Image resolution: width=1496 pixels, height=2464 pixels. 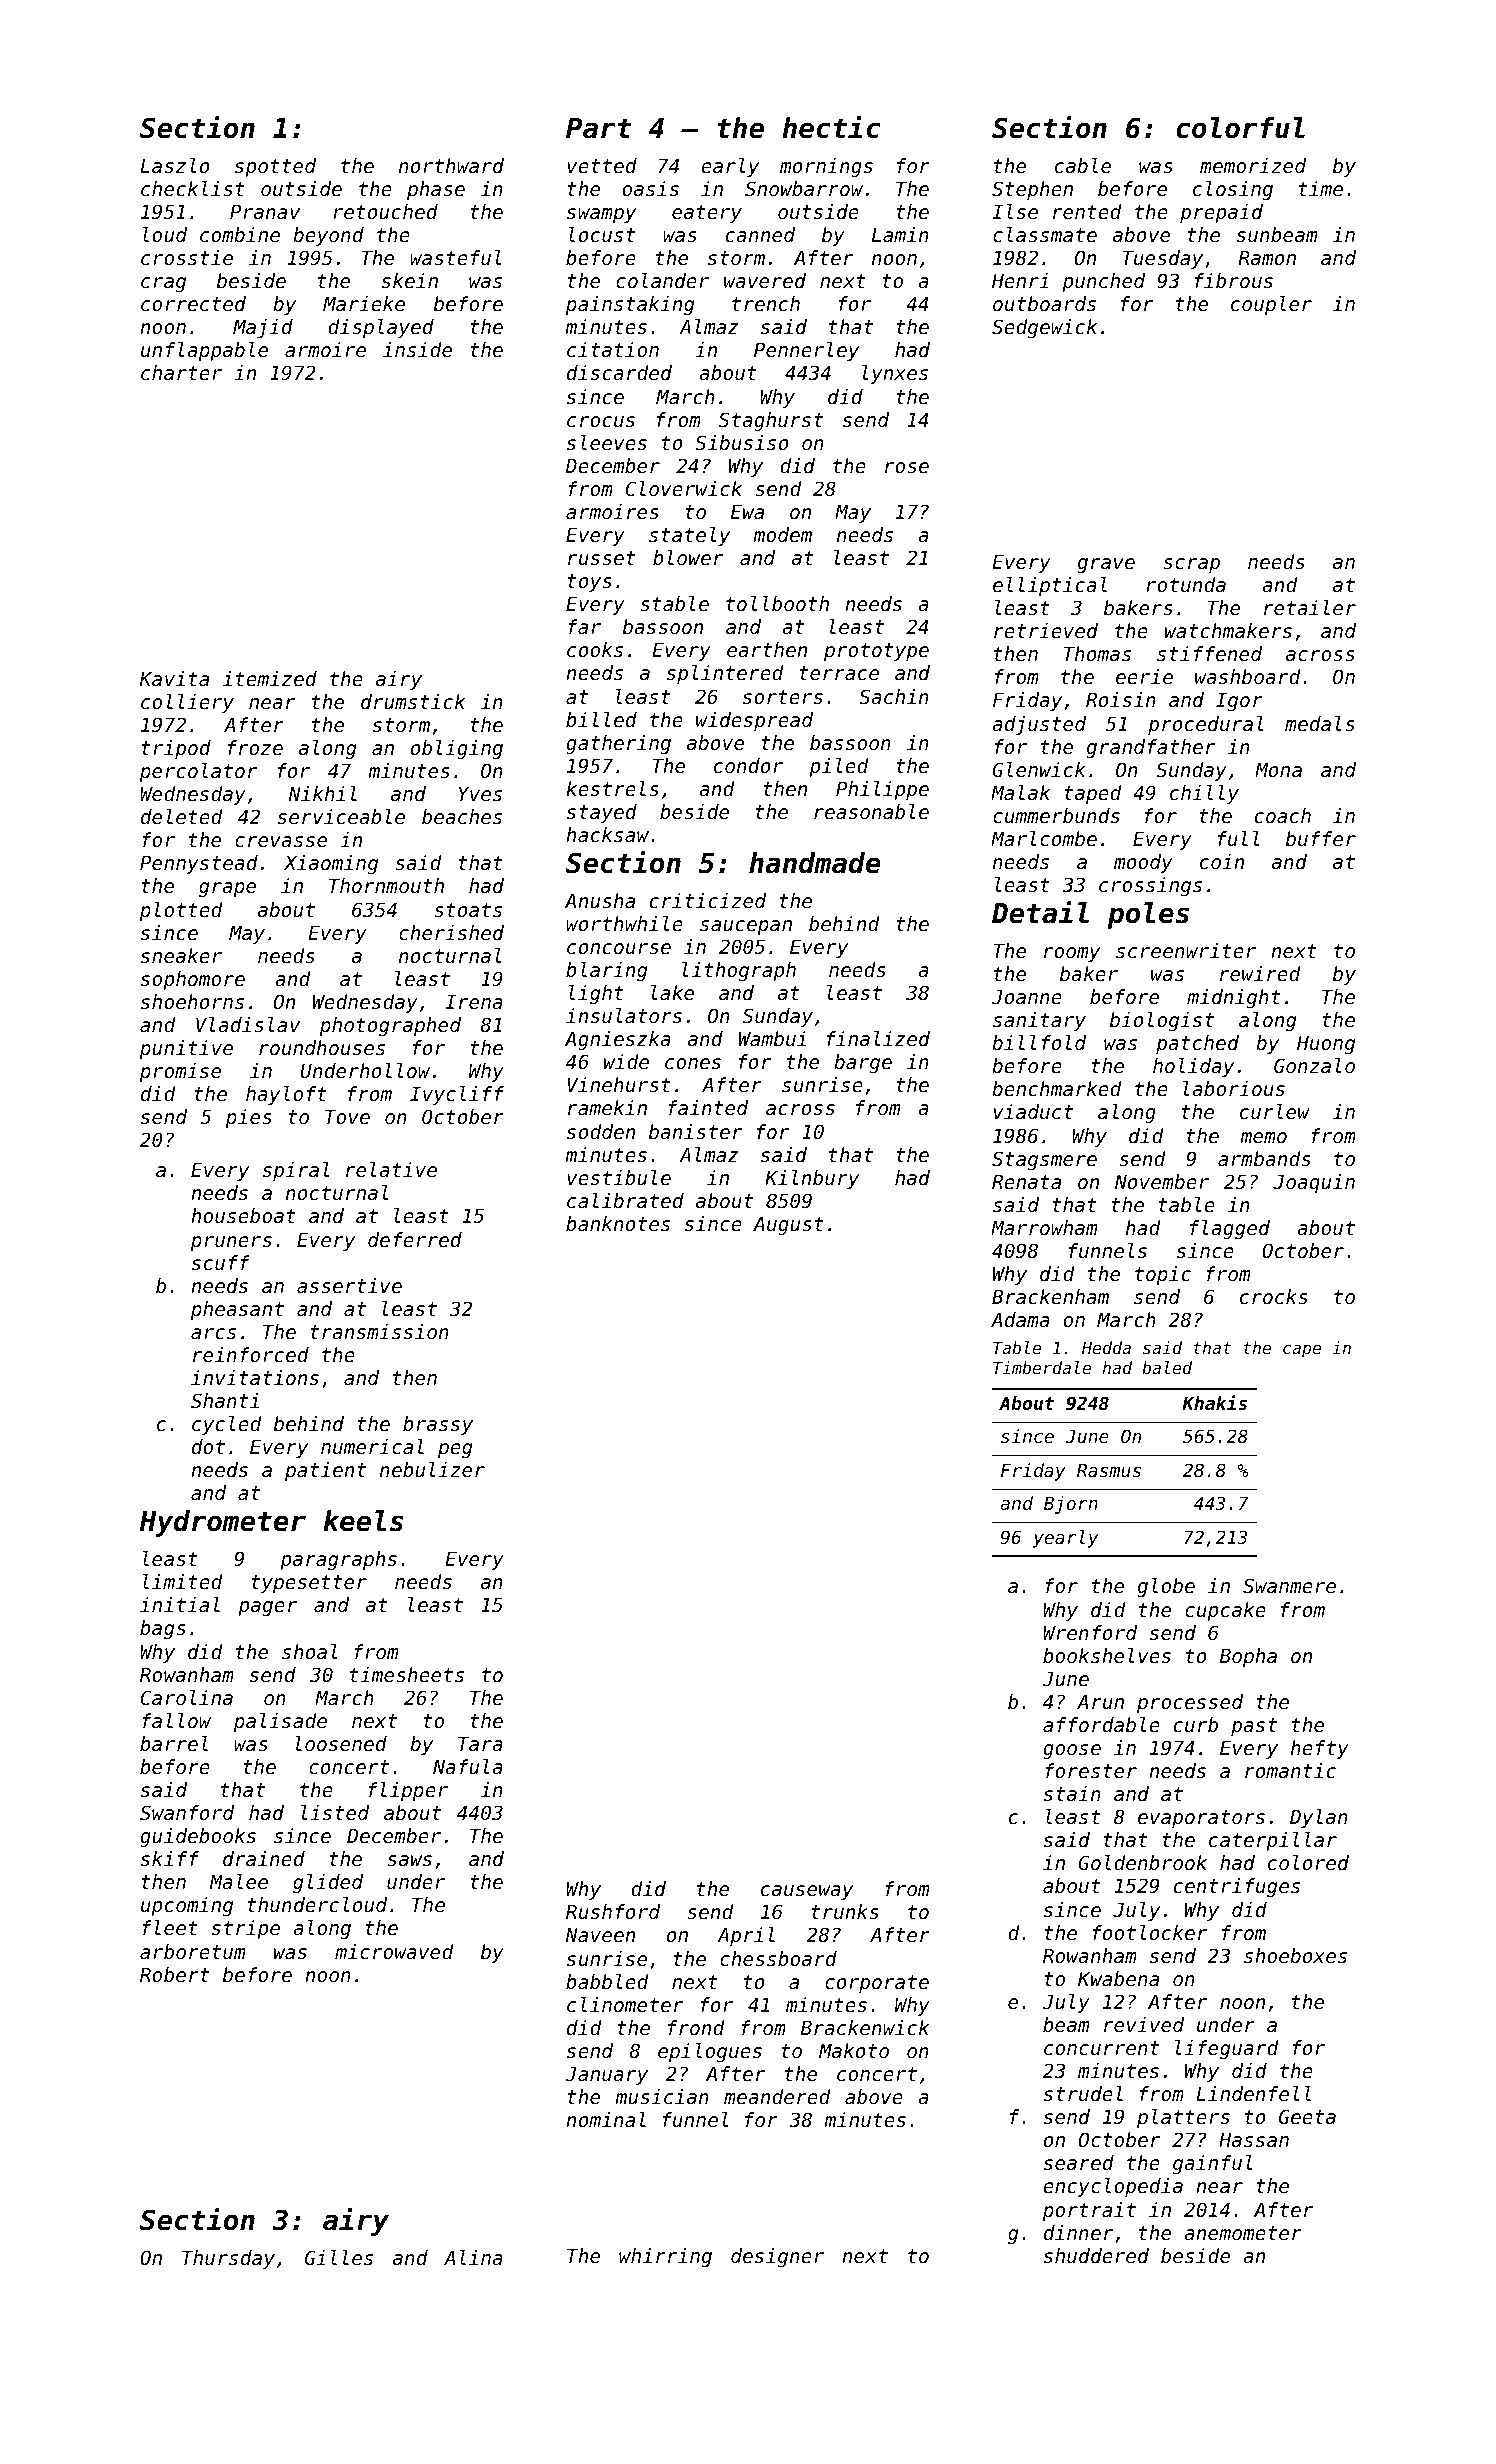 I want to click on retouched, so click(x=385, y=212).
